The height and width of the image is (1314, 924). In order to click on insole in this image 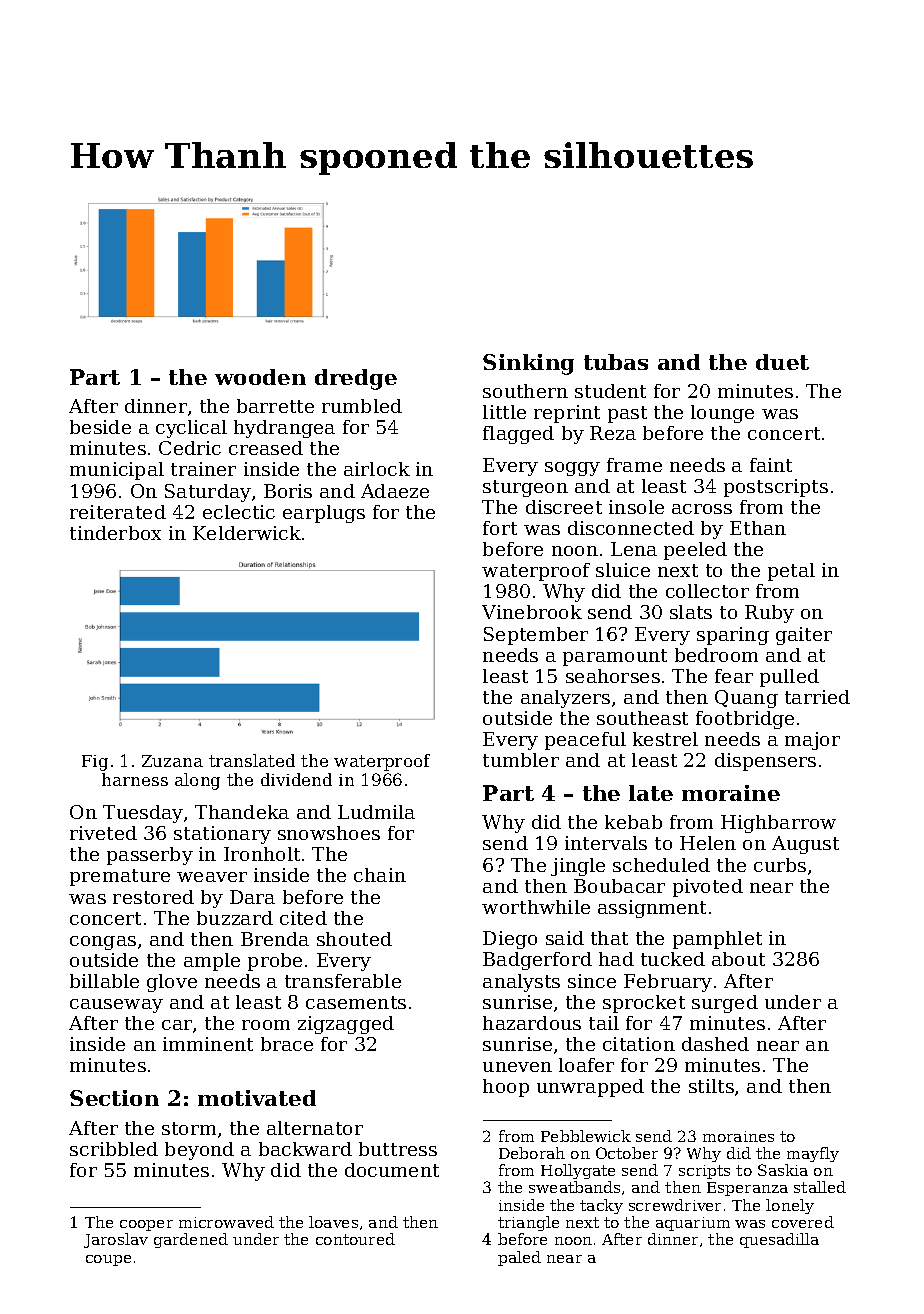, I will do `click(636, 507)`.
